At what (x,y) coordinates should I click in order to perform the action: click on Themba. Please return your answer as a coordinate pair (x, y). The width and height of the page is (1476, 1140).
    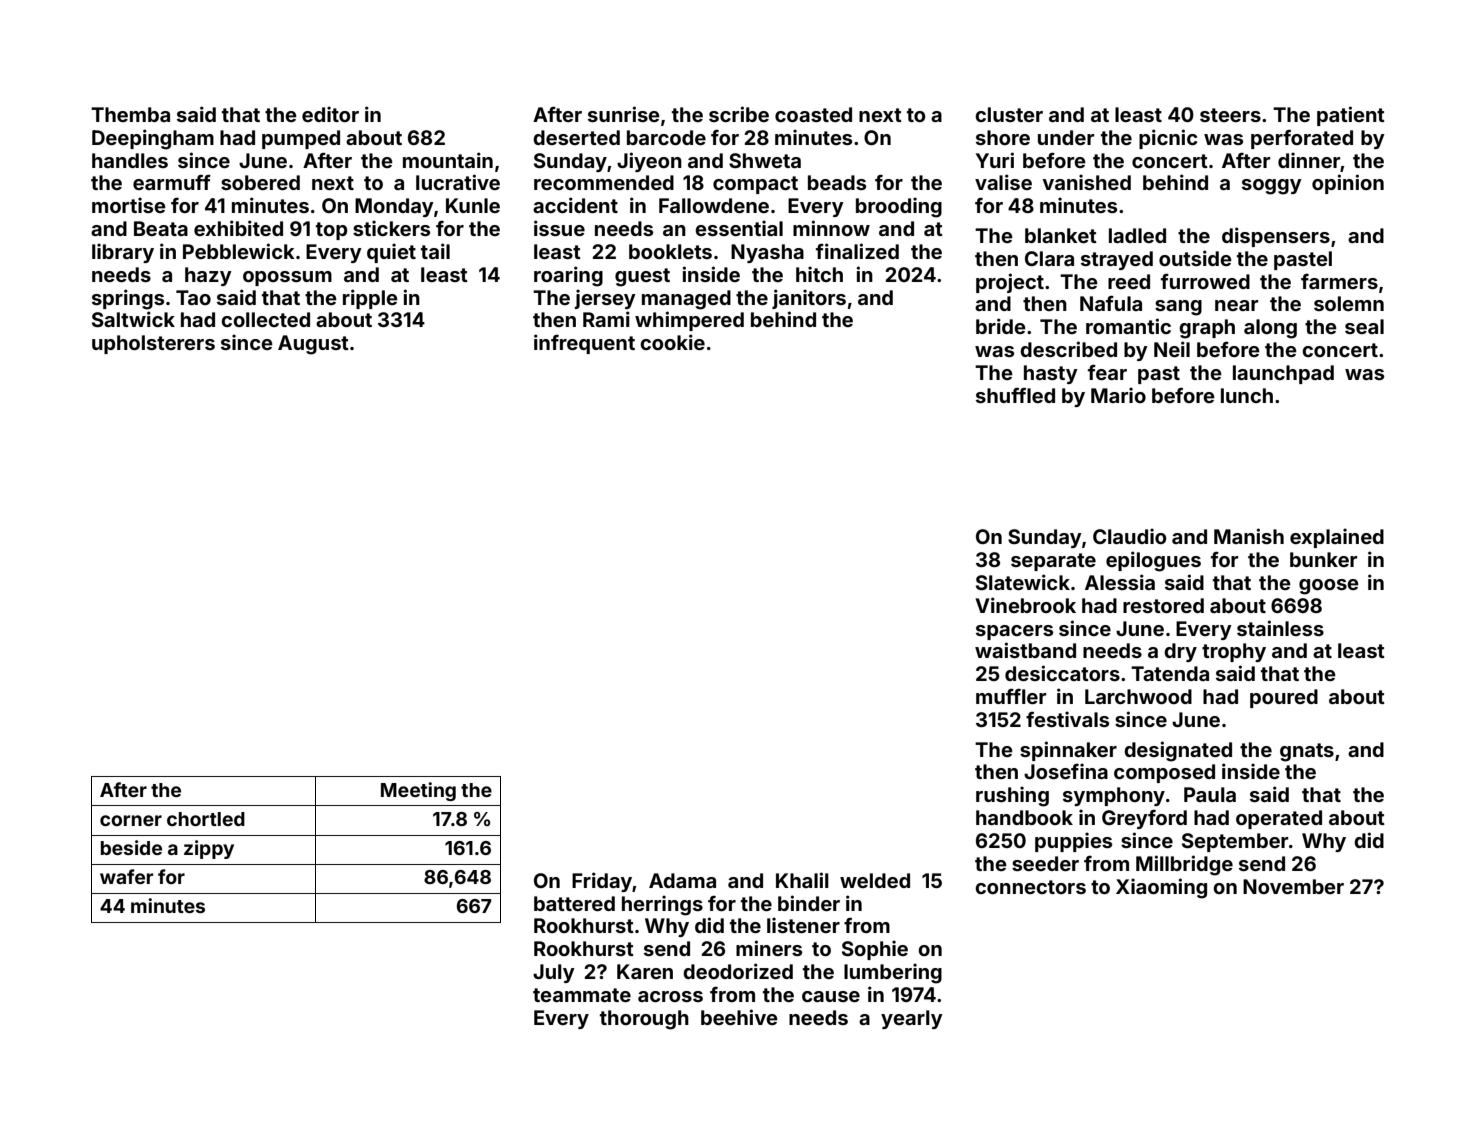
    Looking at the image, I should click on (130, 114).
